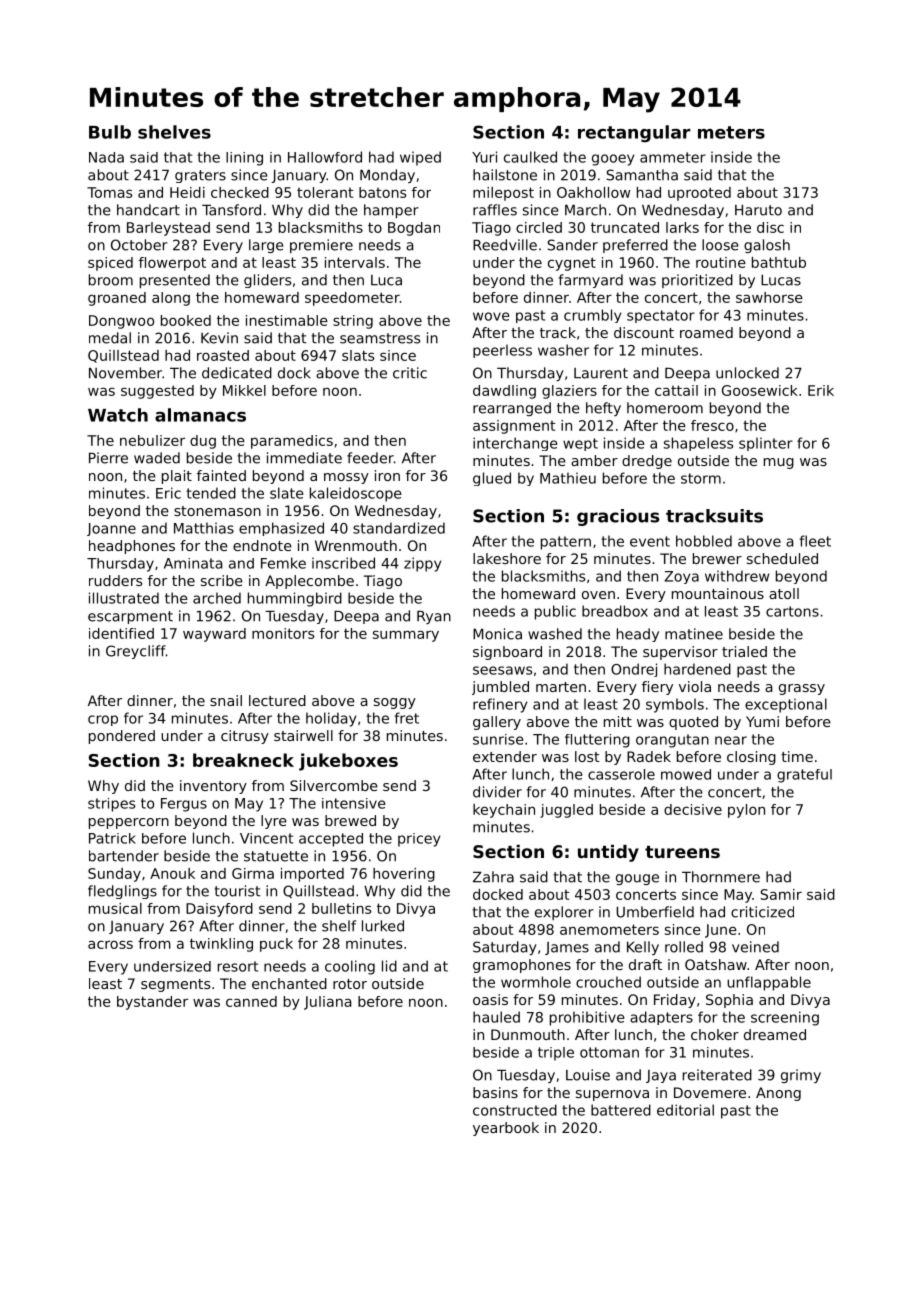 The image size is (924, 1308). Describe the element at coordinates (792, 611) in the page. I see `cartons` at that location.
